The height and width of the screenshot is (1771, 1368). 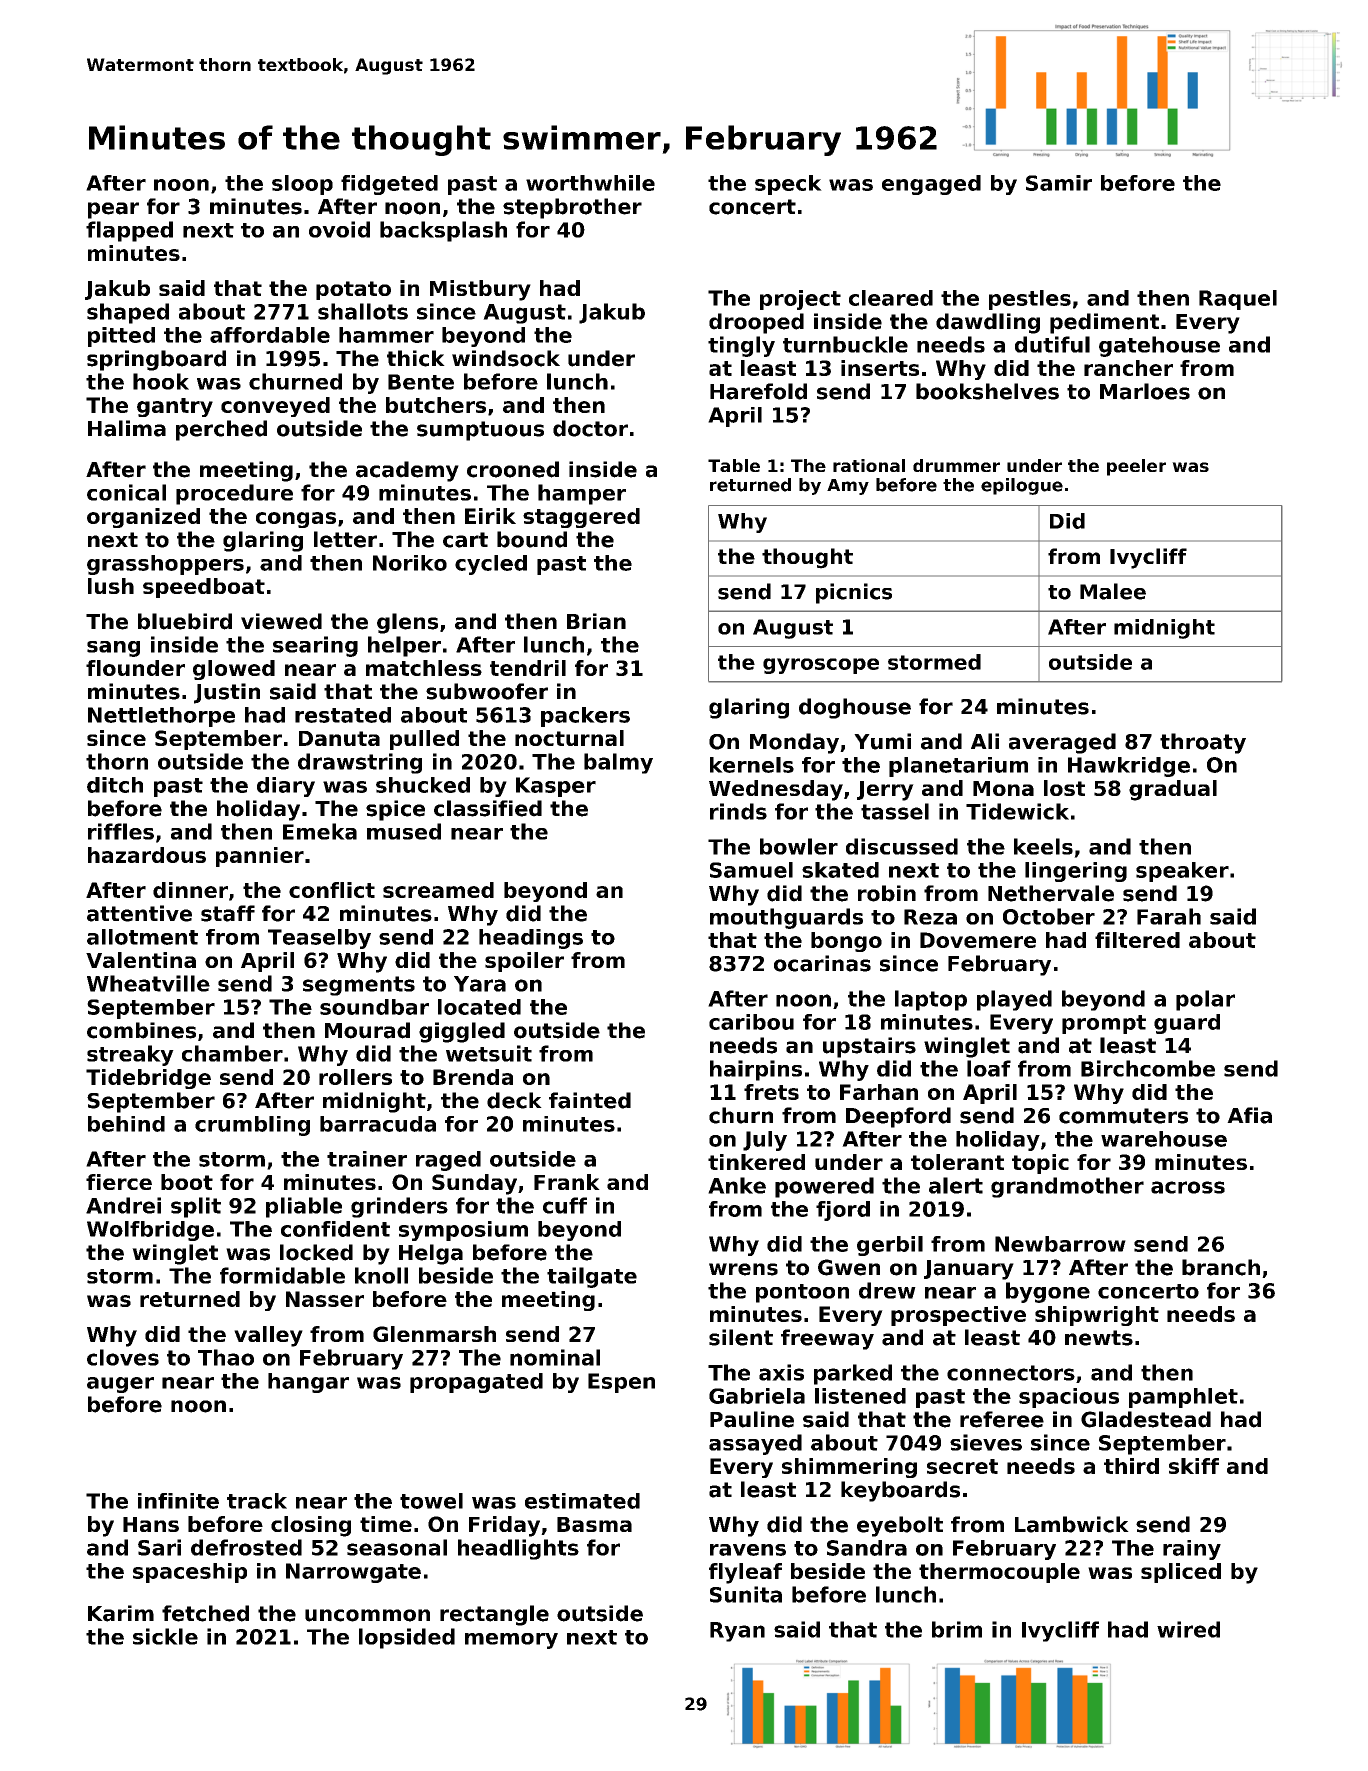 What do you see at coordinates (147, 855) in the screenshot?
I see `hazardous` at bounding box center [147, 855].
